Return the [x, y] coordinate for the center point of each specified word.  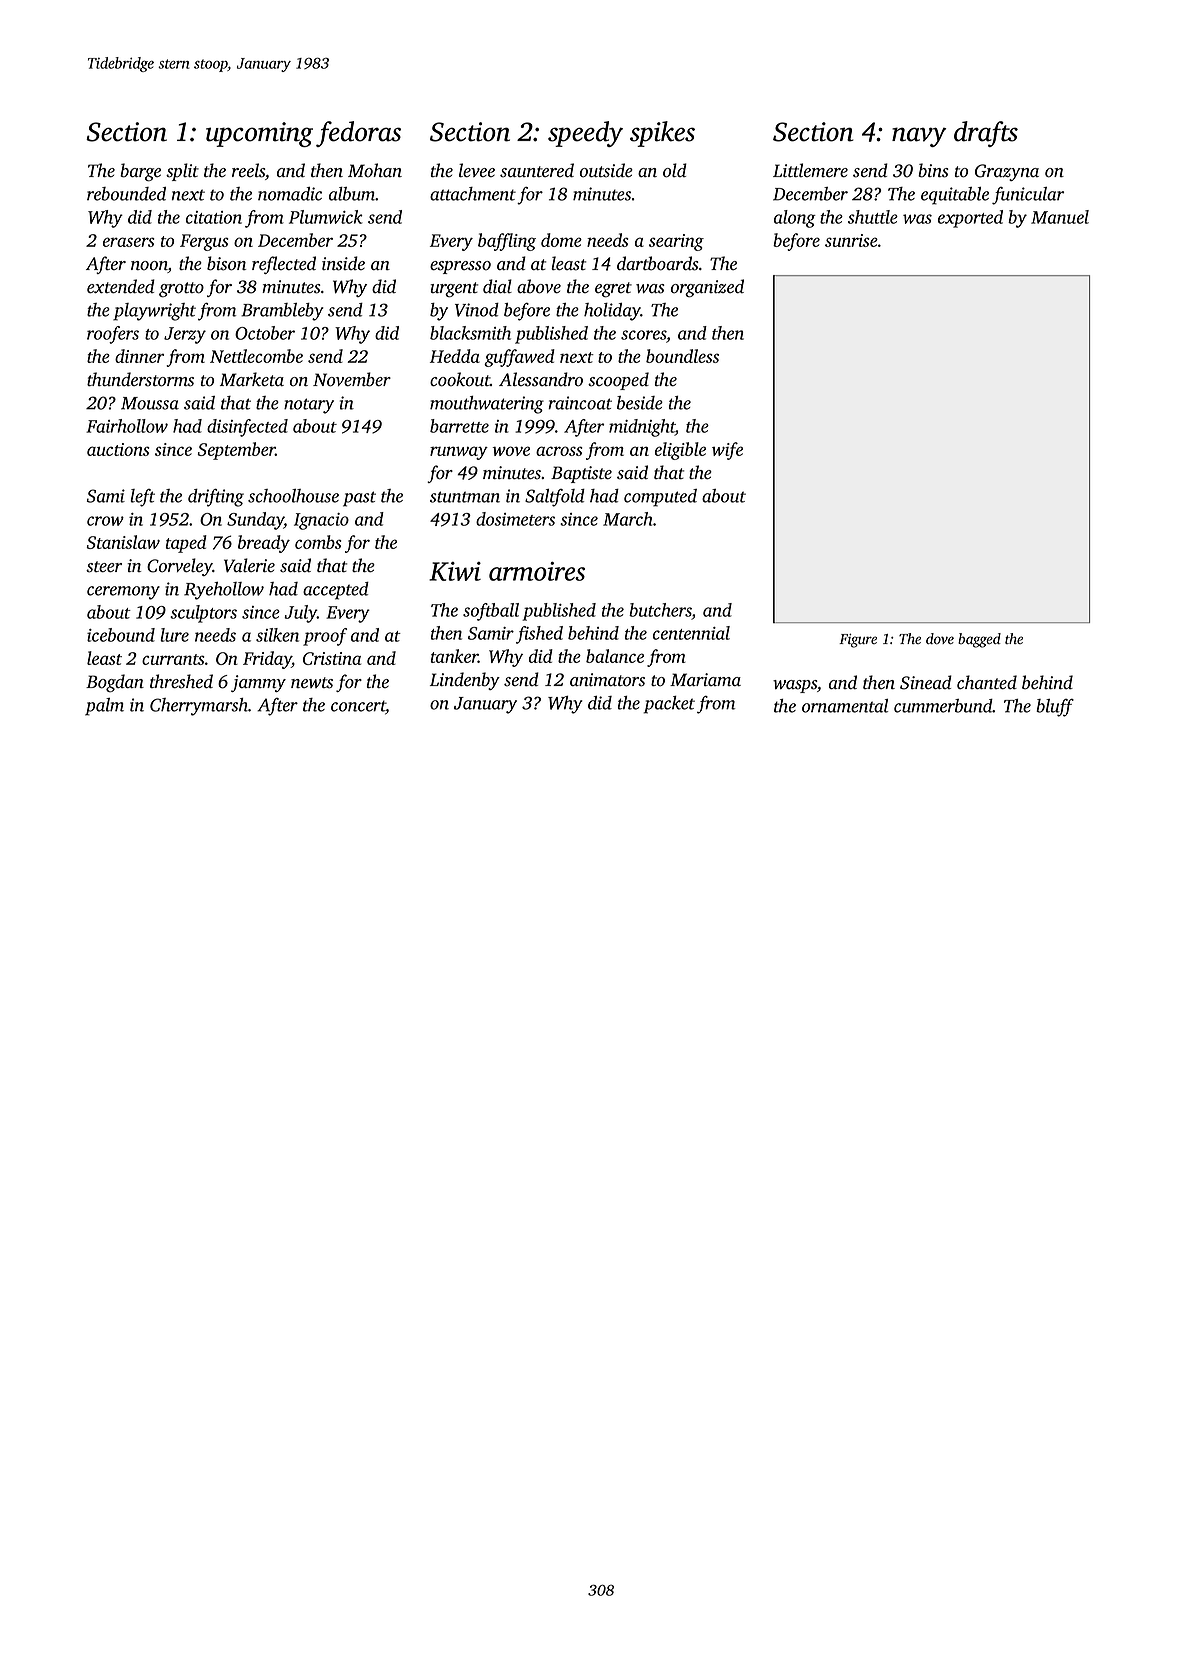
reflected [284, 265]
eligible [680, 451]
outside [606, 170]
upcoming [259, 134]
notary [309, 406]
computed [660, 498]
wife [727, 451]
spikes [662, 134]
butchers [660, 610]
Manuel [1060, 217]
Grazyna [1007, 172]
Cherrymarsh [199, 707]
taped [186, 544]
